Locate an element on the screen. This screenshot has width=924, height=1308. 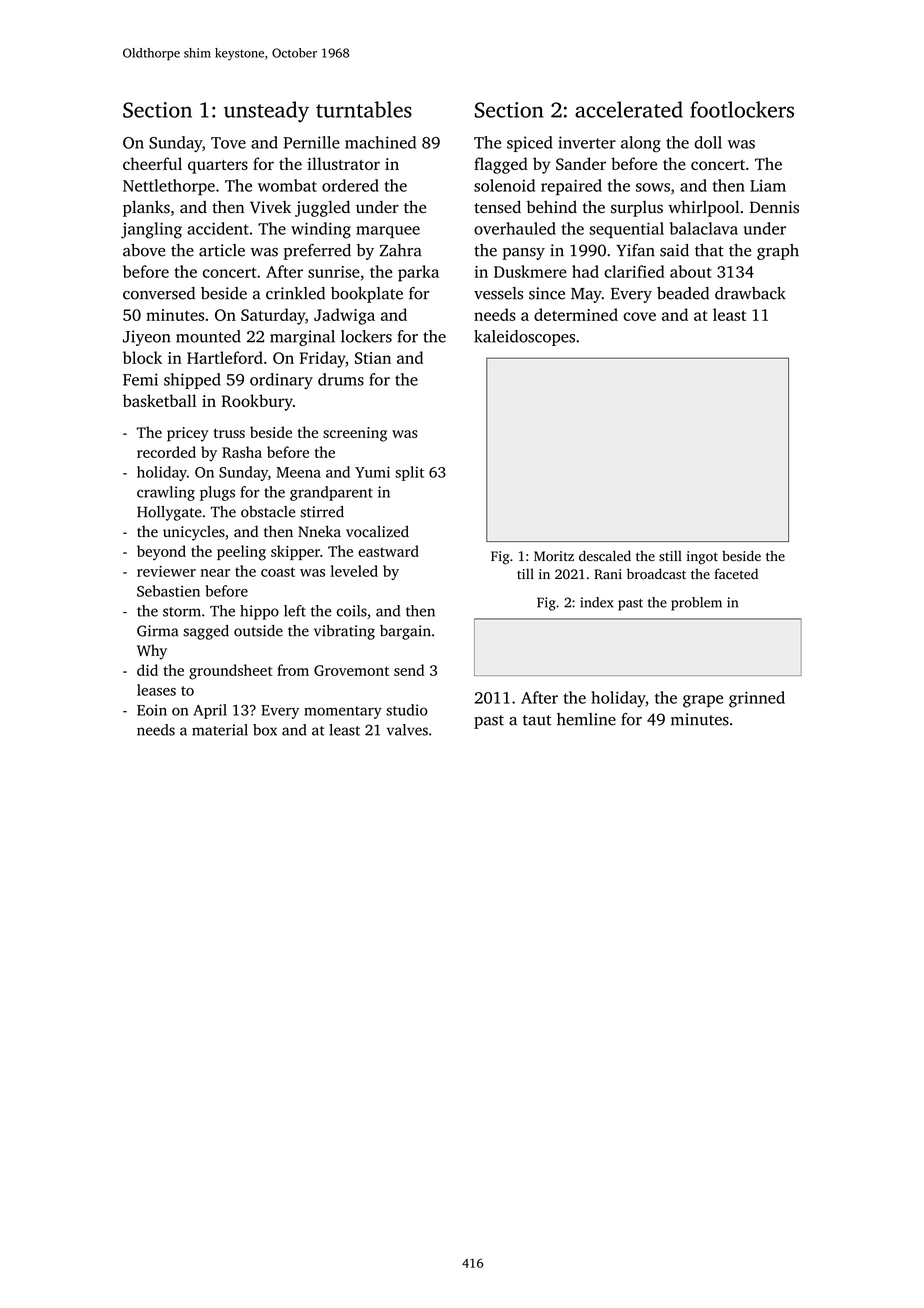
doll is located at coordinates (708, 142).
